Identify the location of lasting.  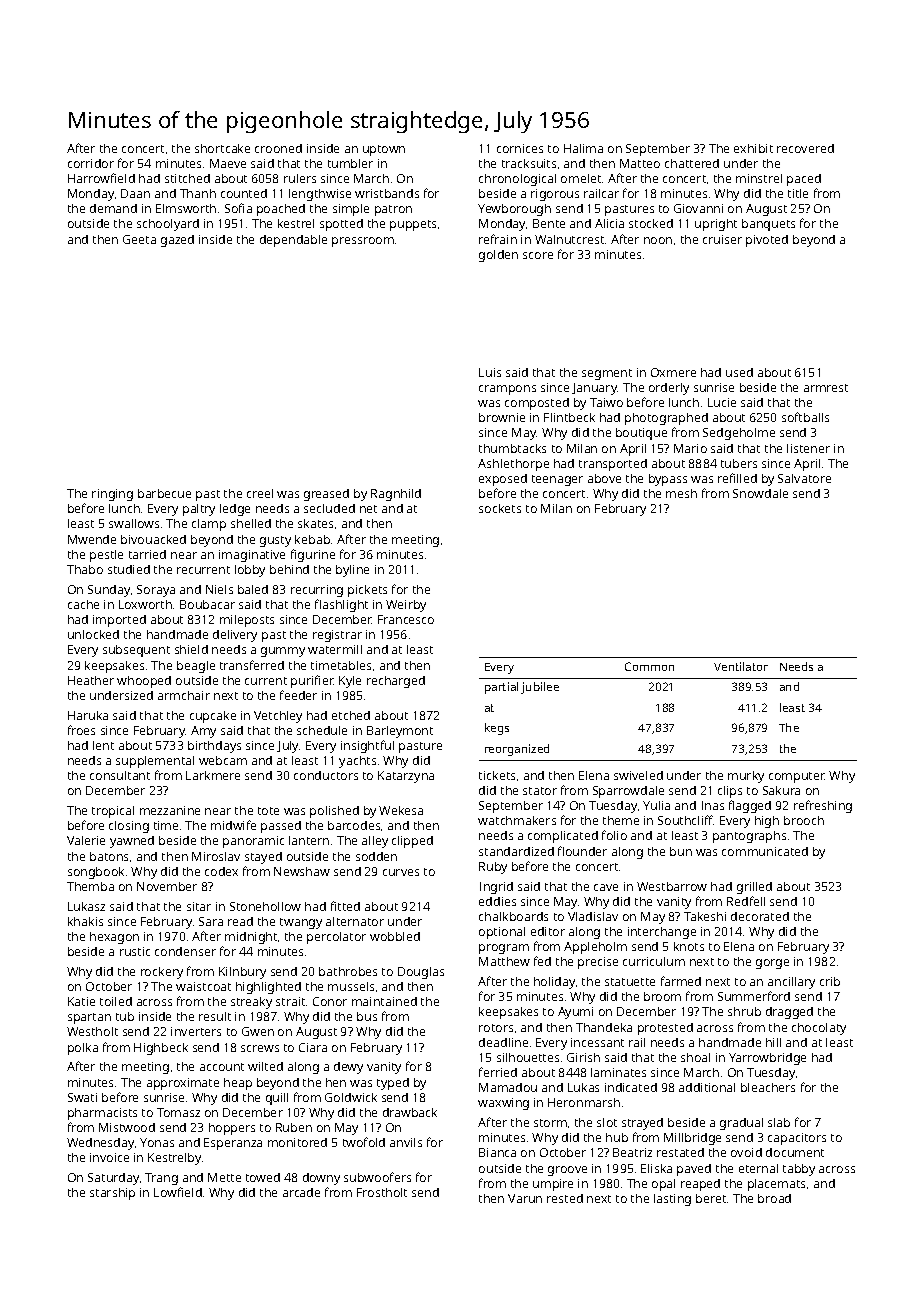
(672, 1200).
